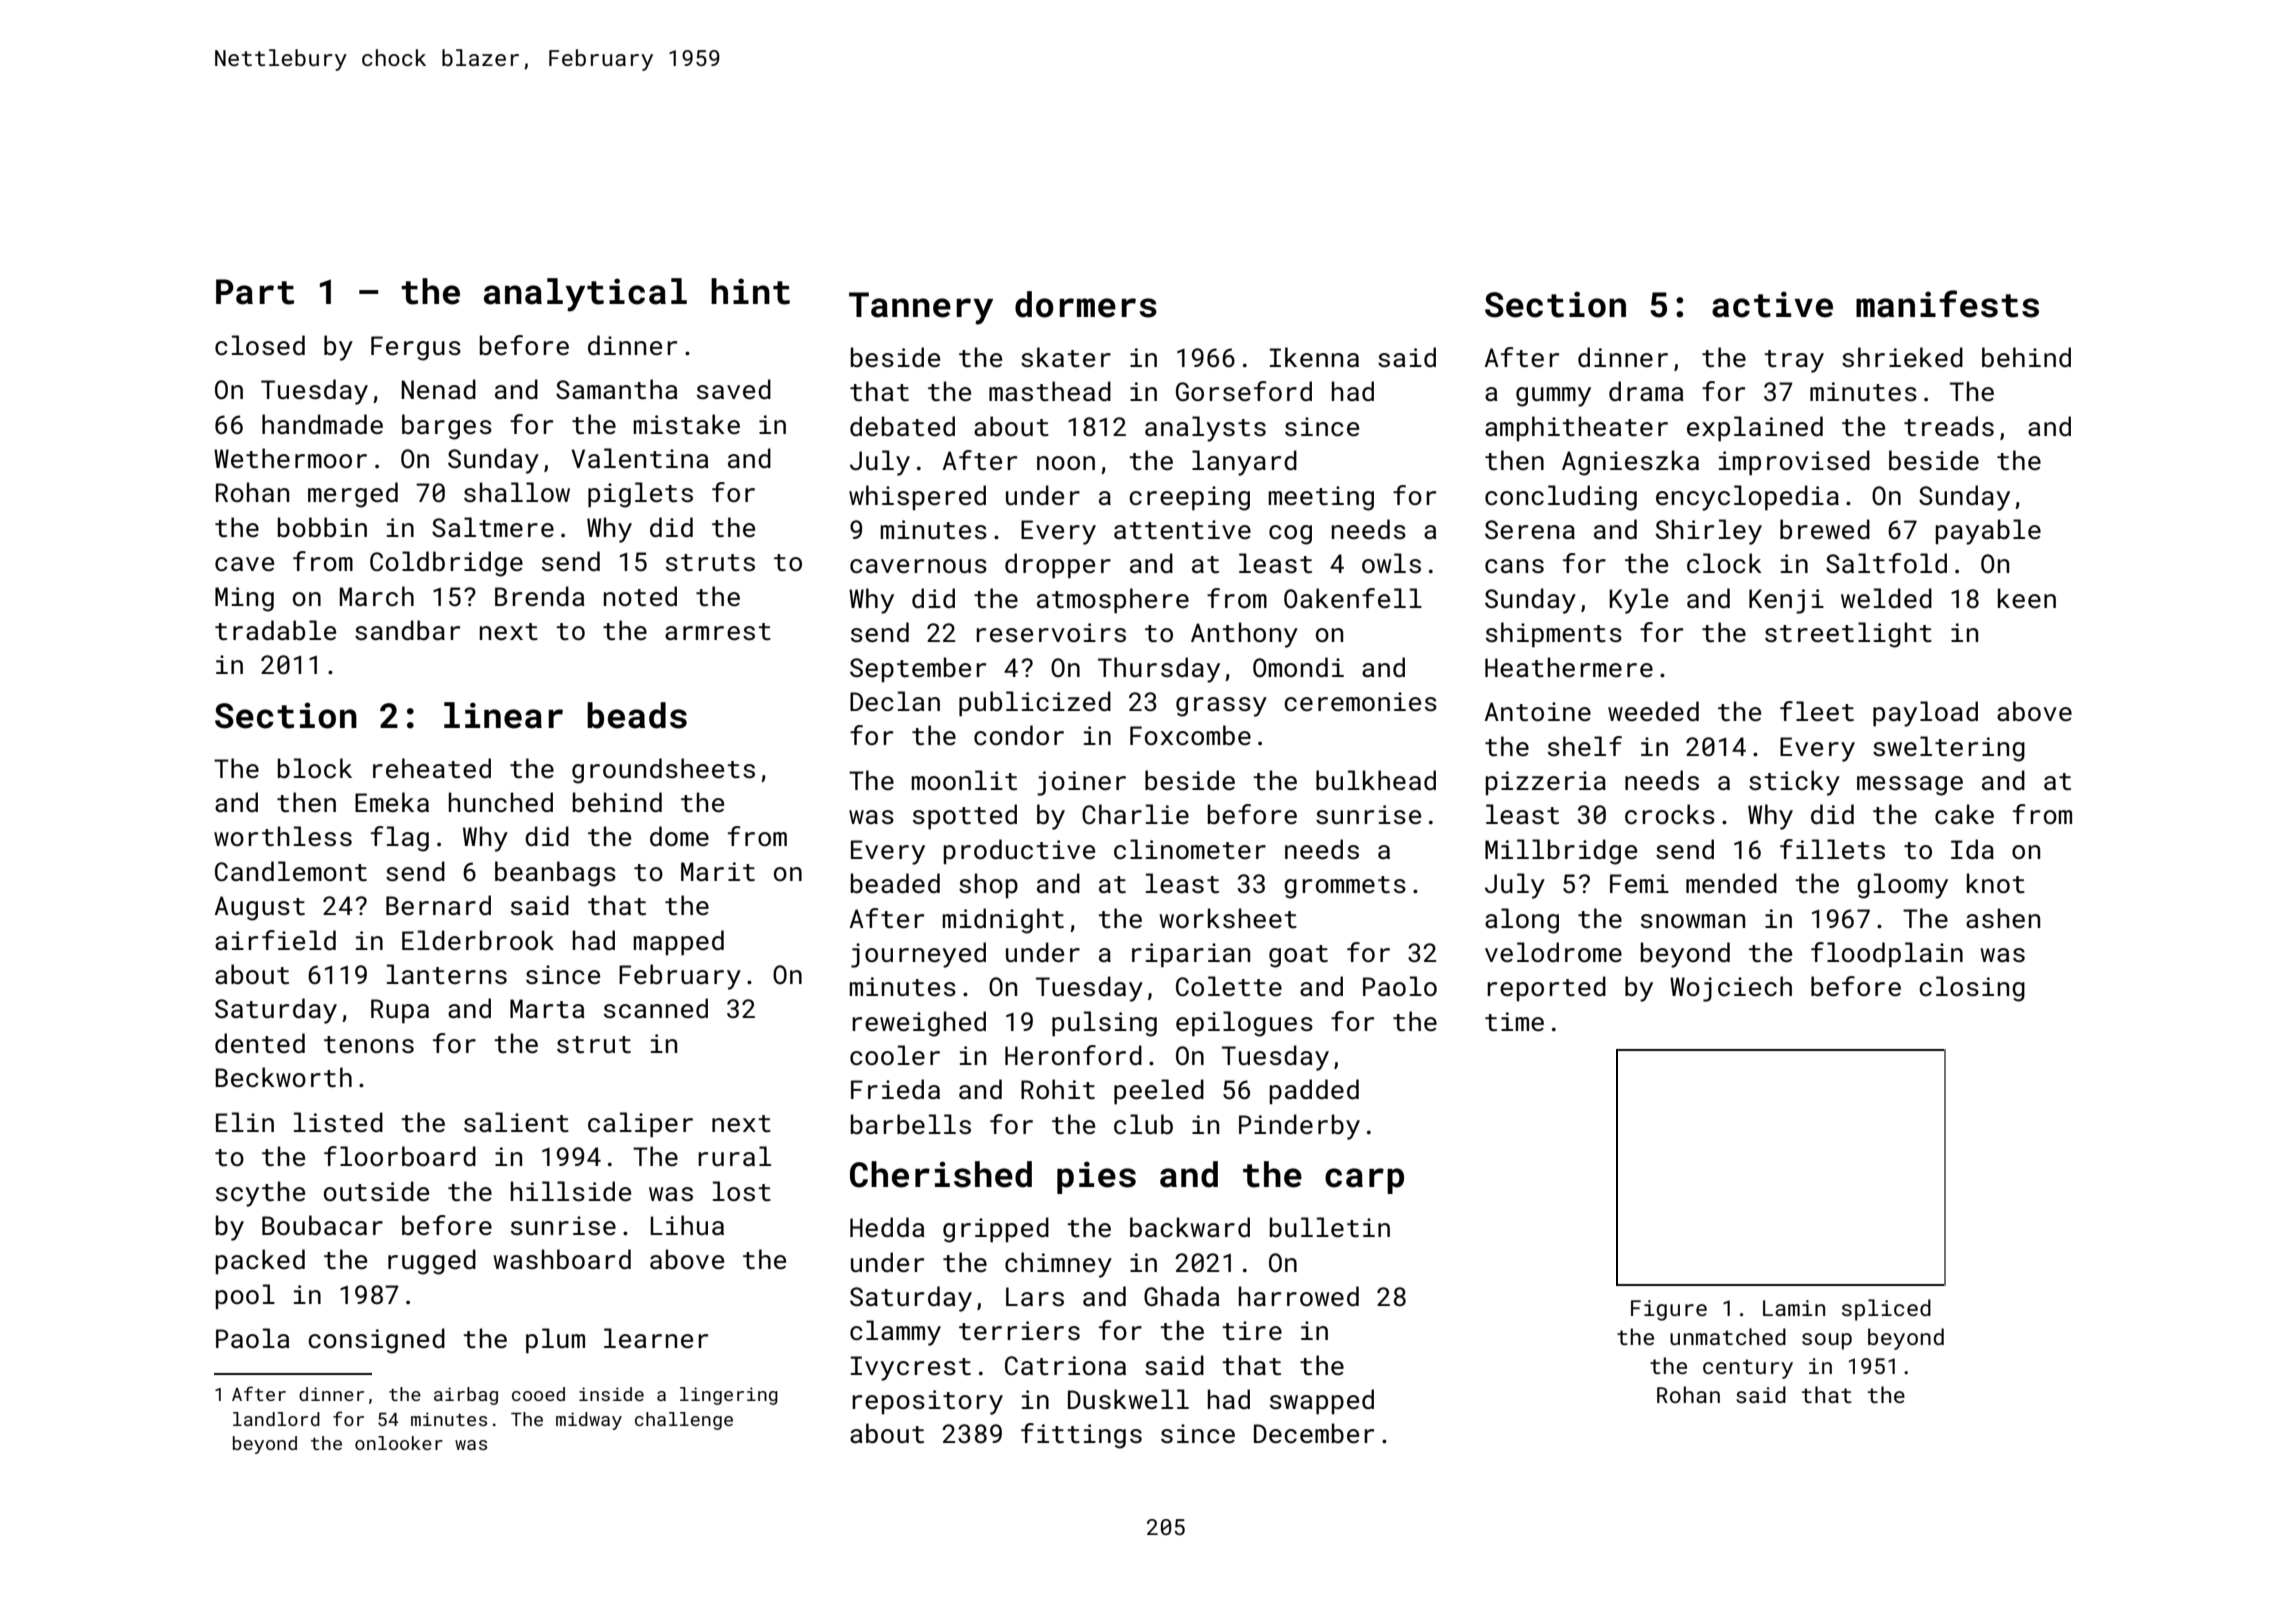  I want to click on hint, so click(750, 291).
